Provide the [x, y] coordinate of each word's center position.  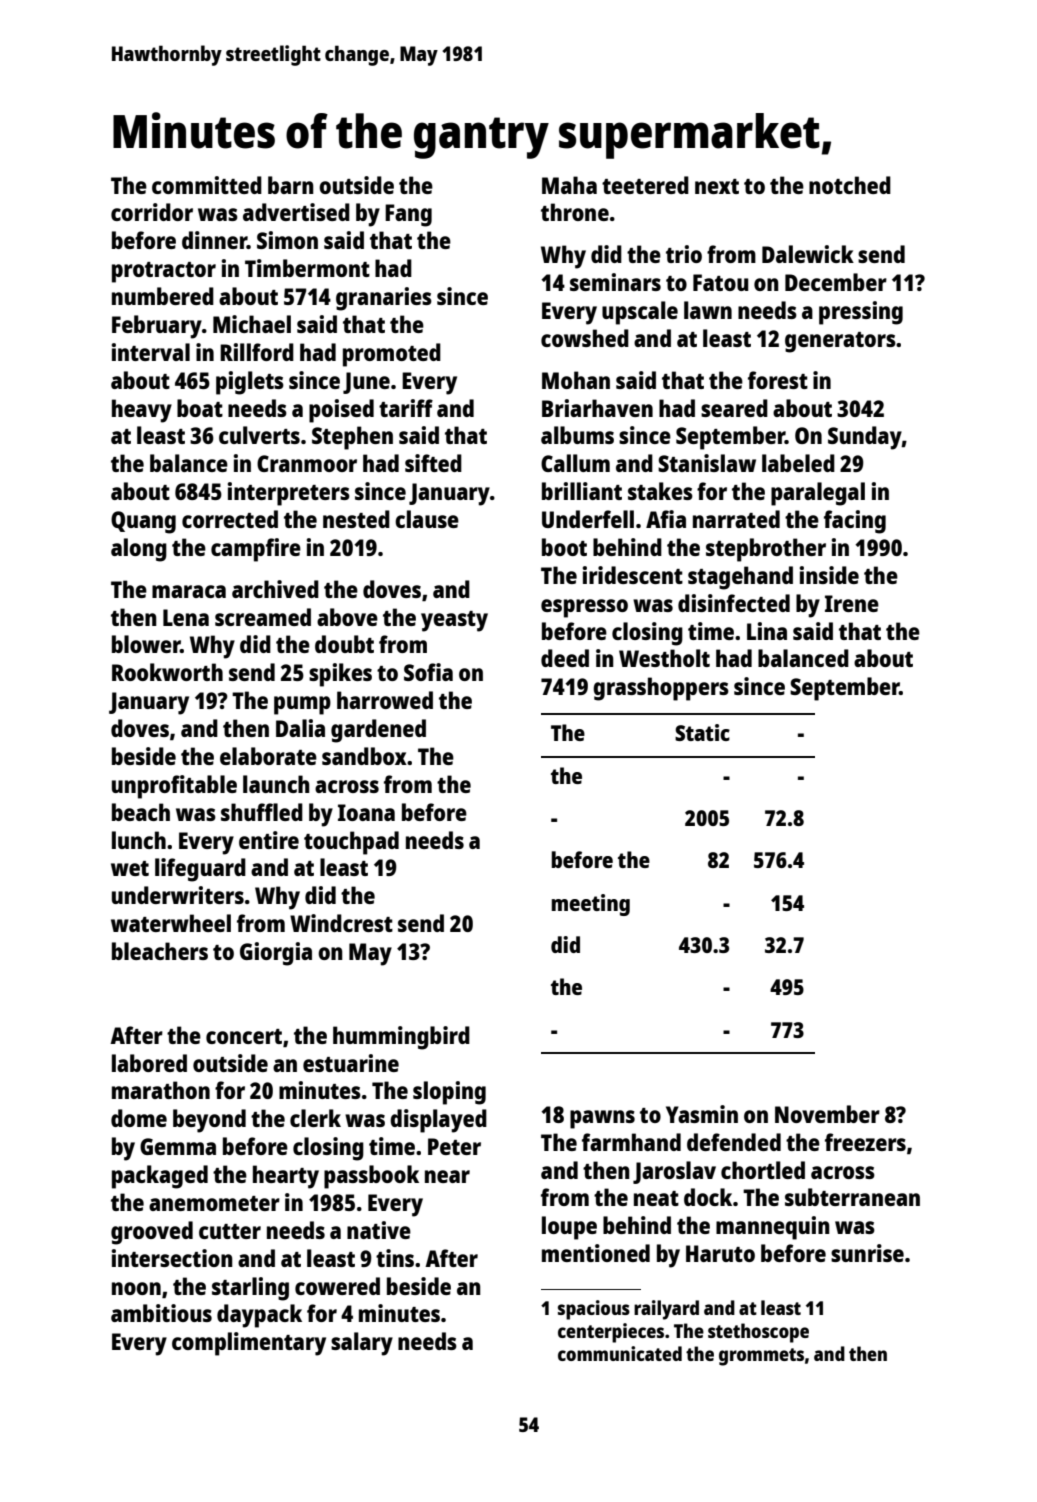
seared [734, 408]
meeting [591, 905]
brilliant [582, 491]
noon [136, 1288]
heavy [142, 411]
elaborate [268, 756]
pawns [602, 1119]
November [827, 1114]
